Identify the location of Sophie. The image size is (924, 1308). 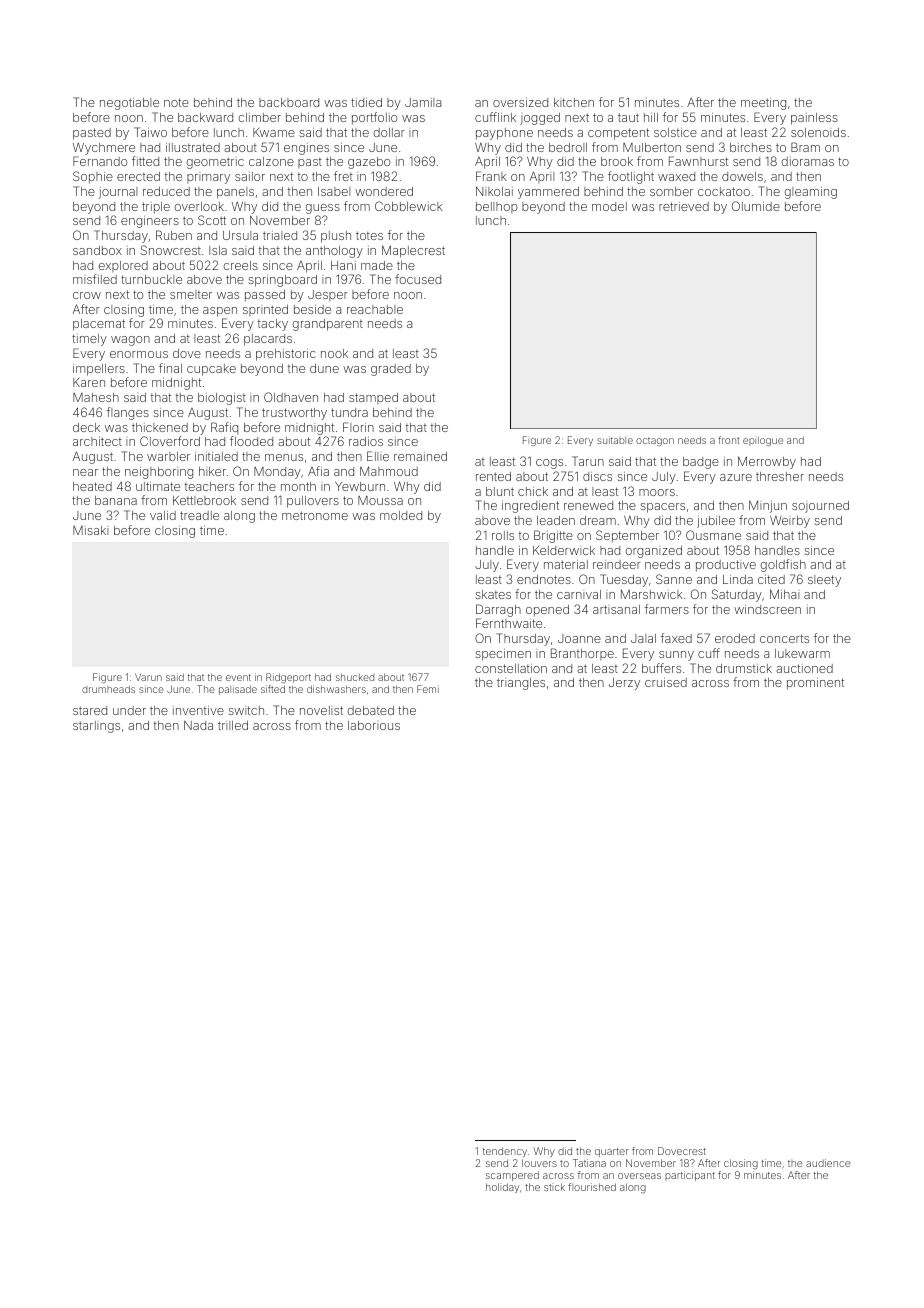
(93, 177).
